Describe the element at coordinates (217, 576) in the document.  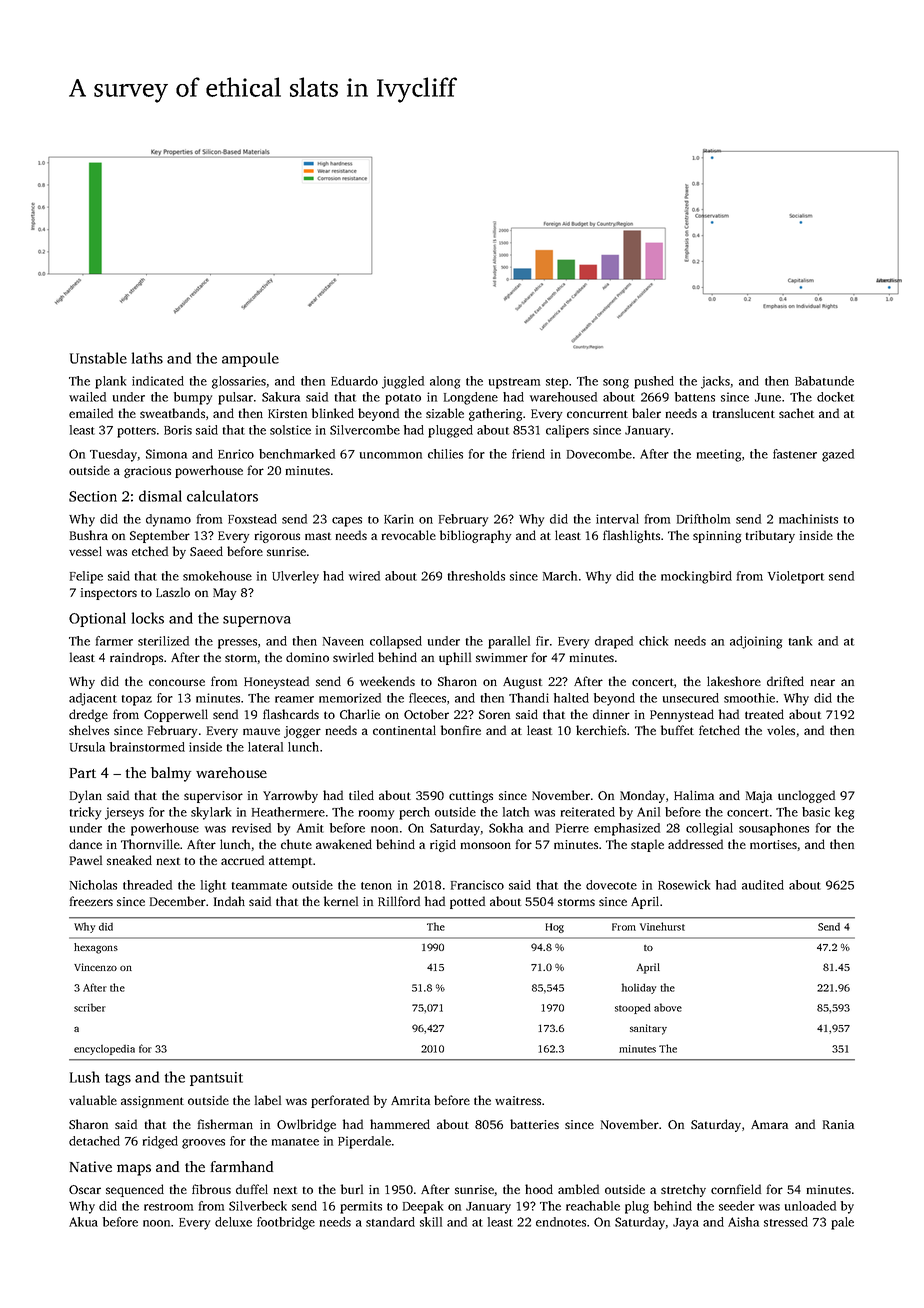
I see `smokehouse` at that location.
